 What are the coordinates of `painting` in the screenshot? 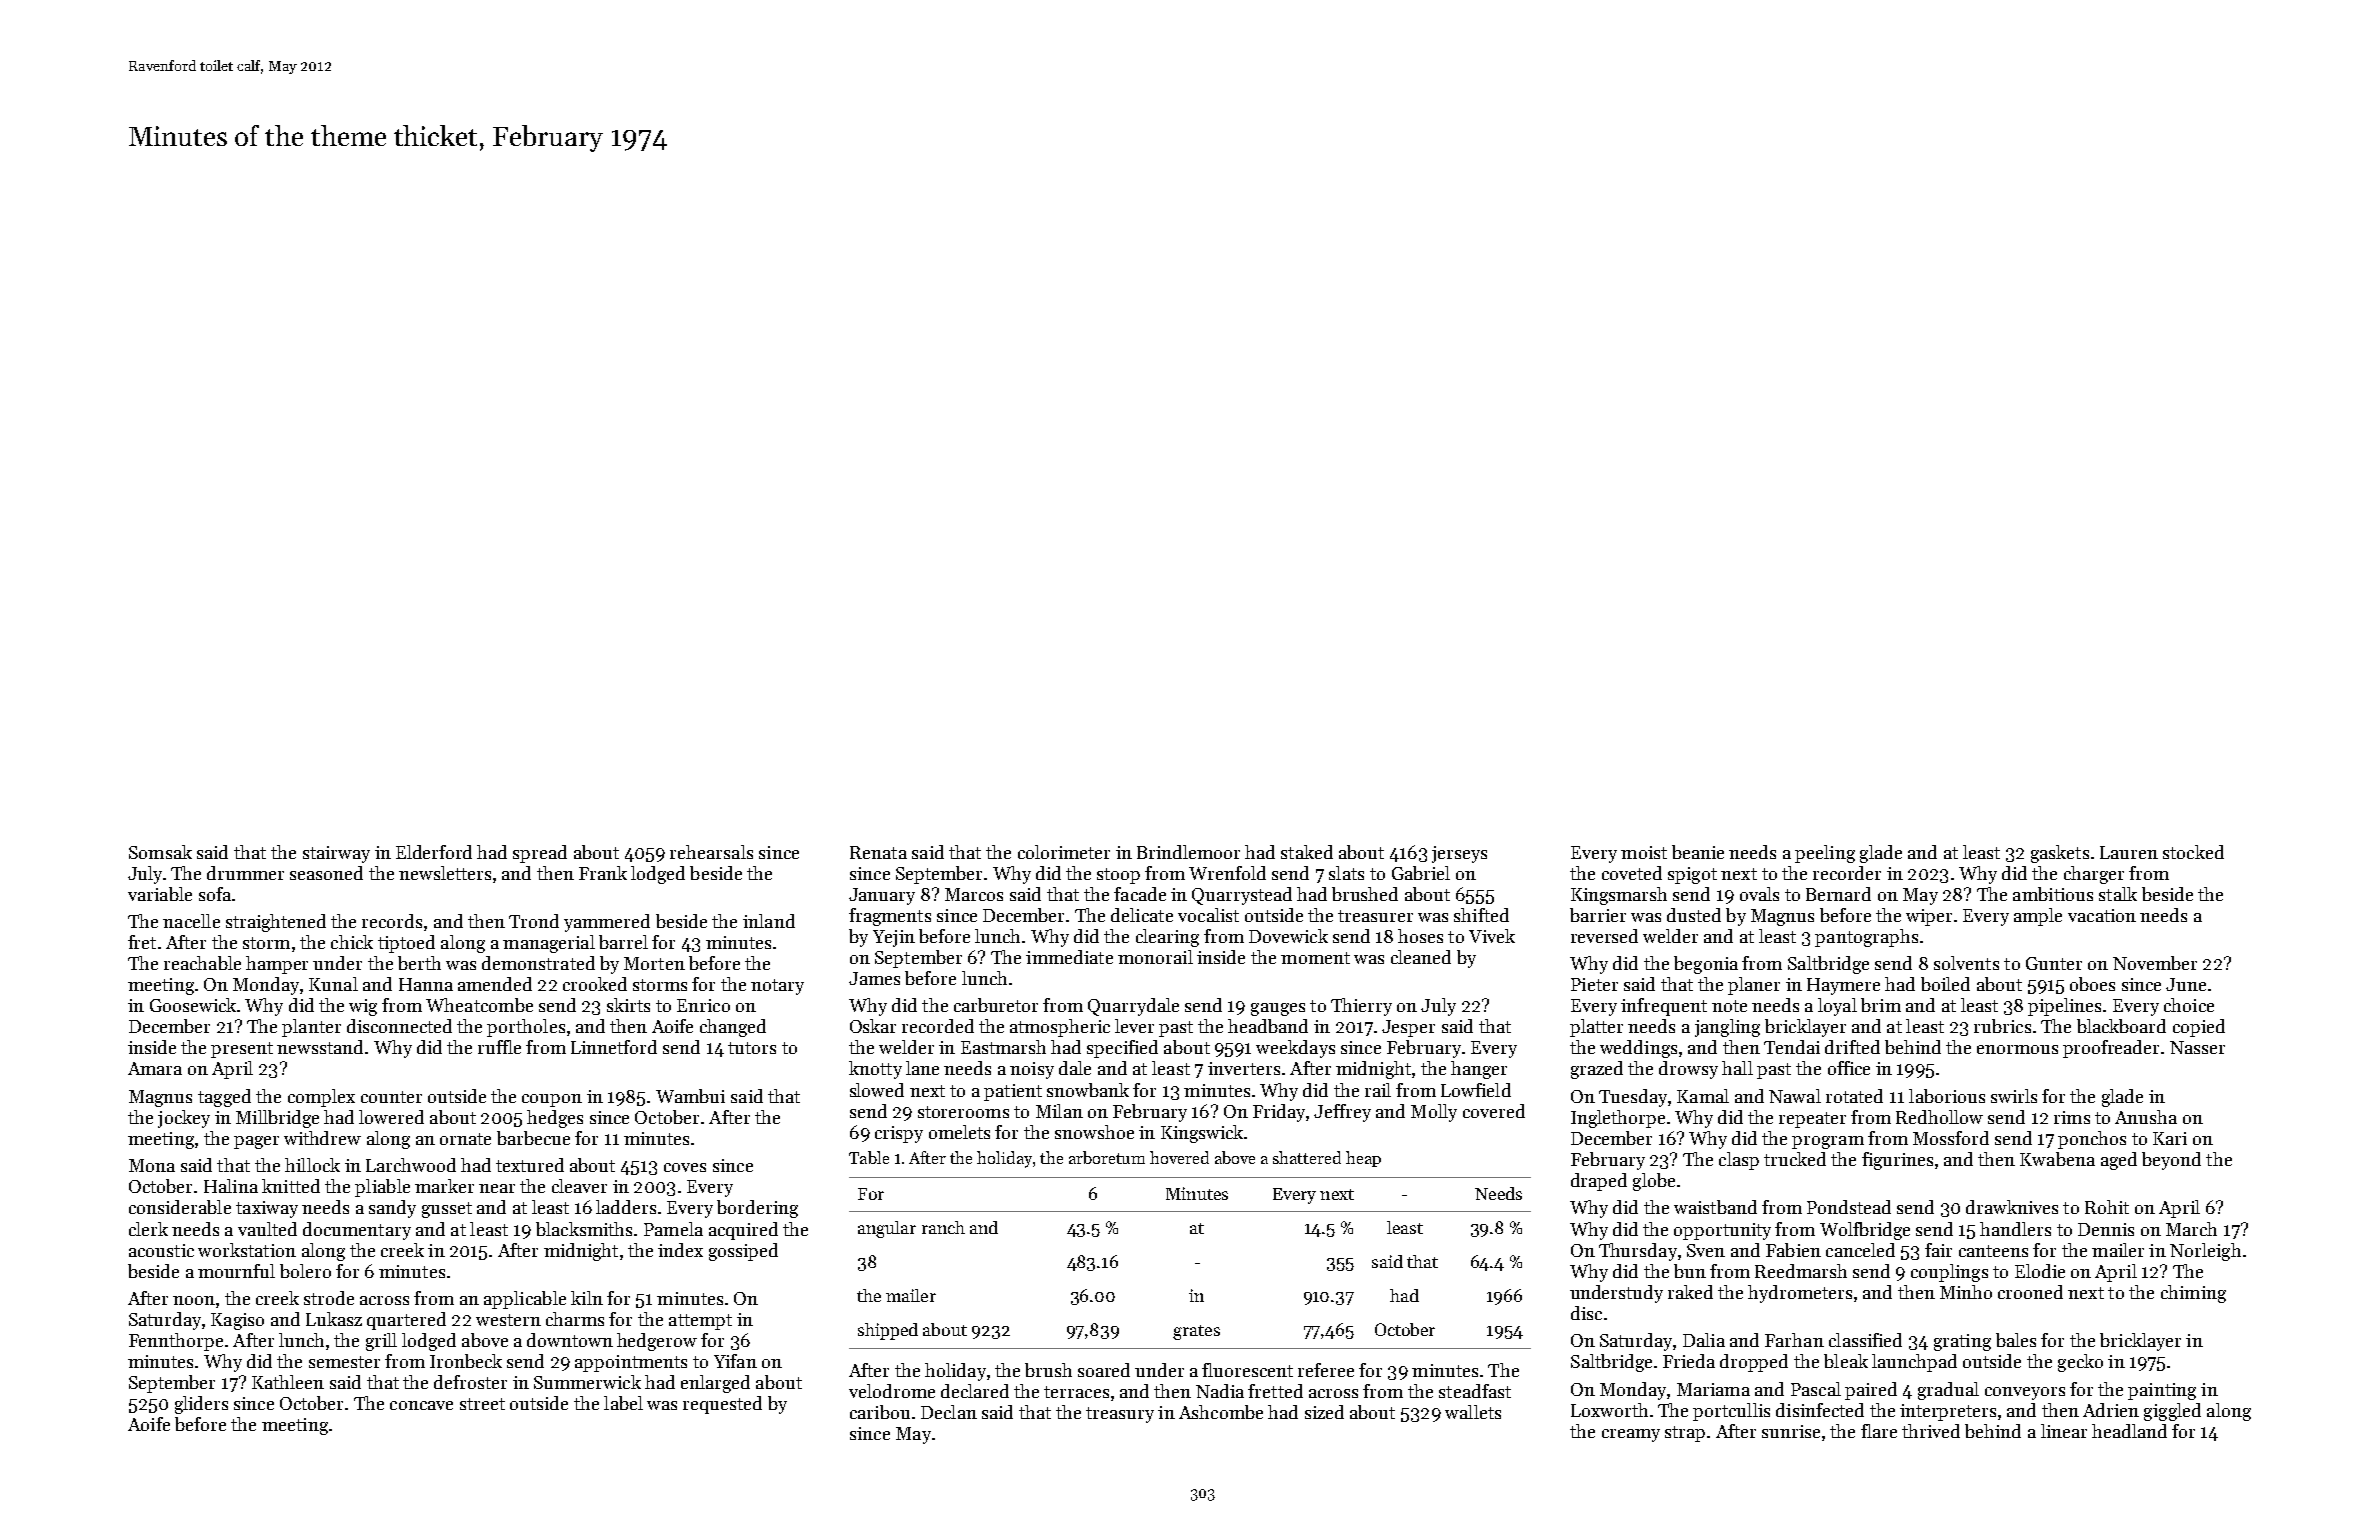 It's located at (2162, 1391).
